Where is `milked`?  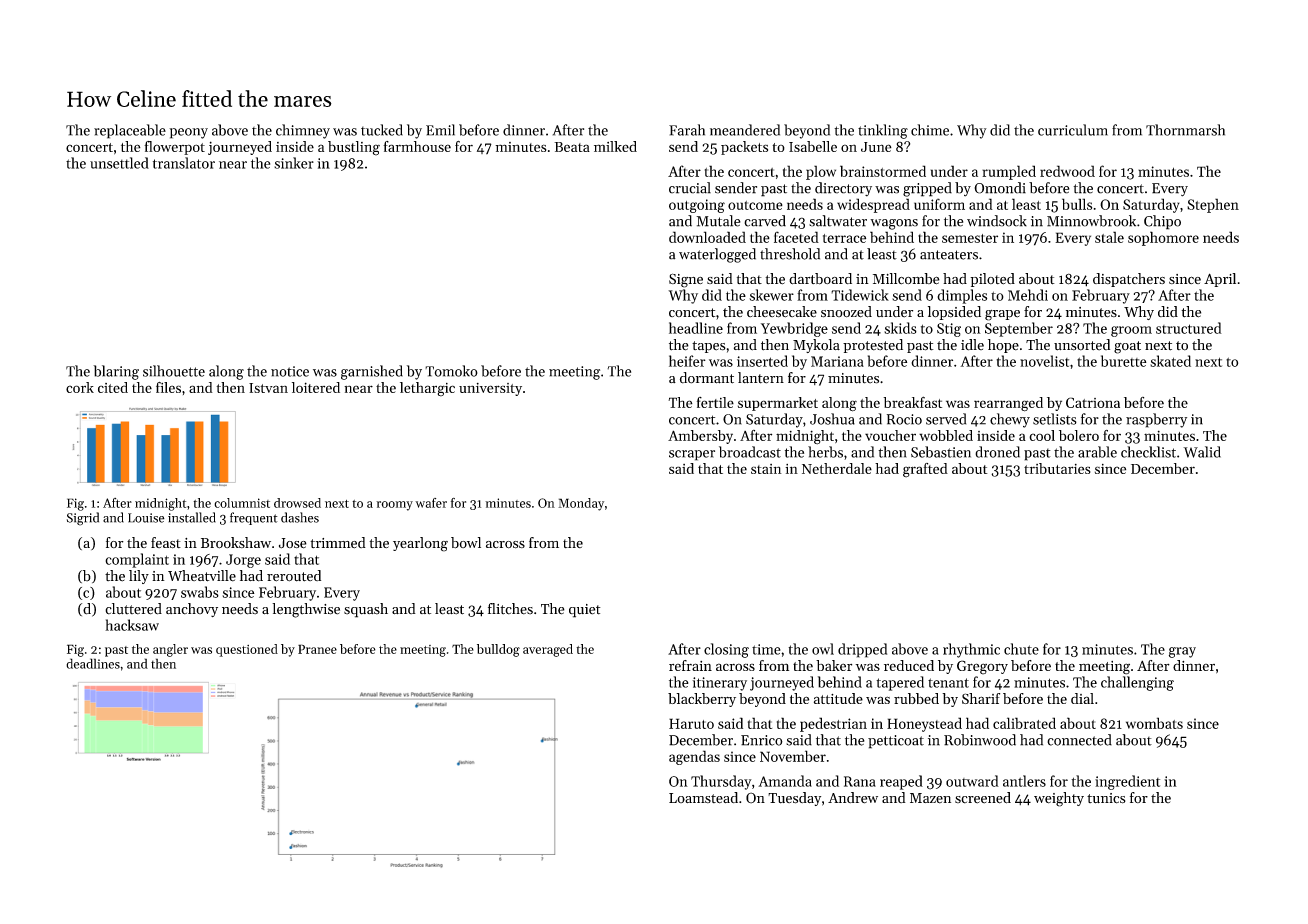 milked is located at coordinates (615, 146).
